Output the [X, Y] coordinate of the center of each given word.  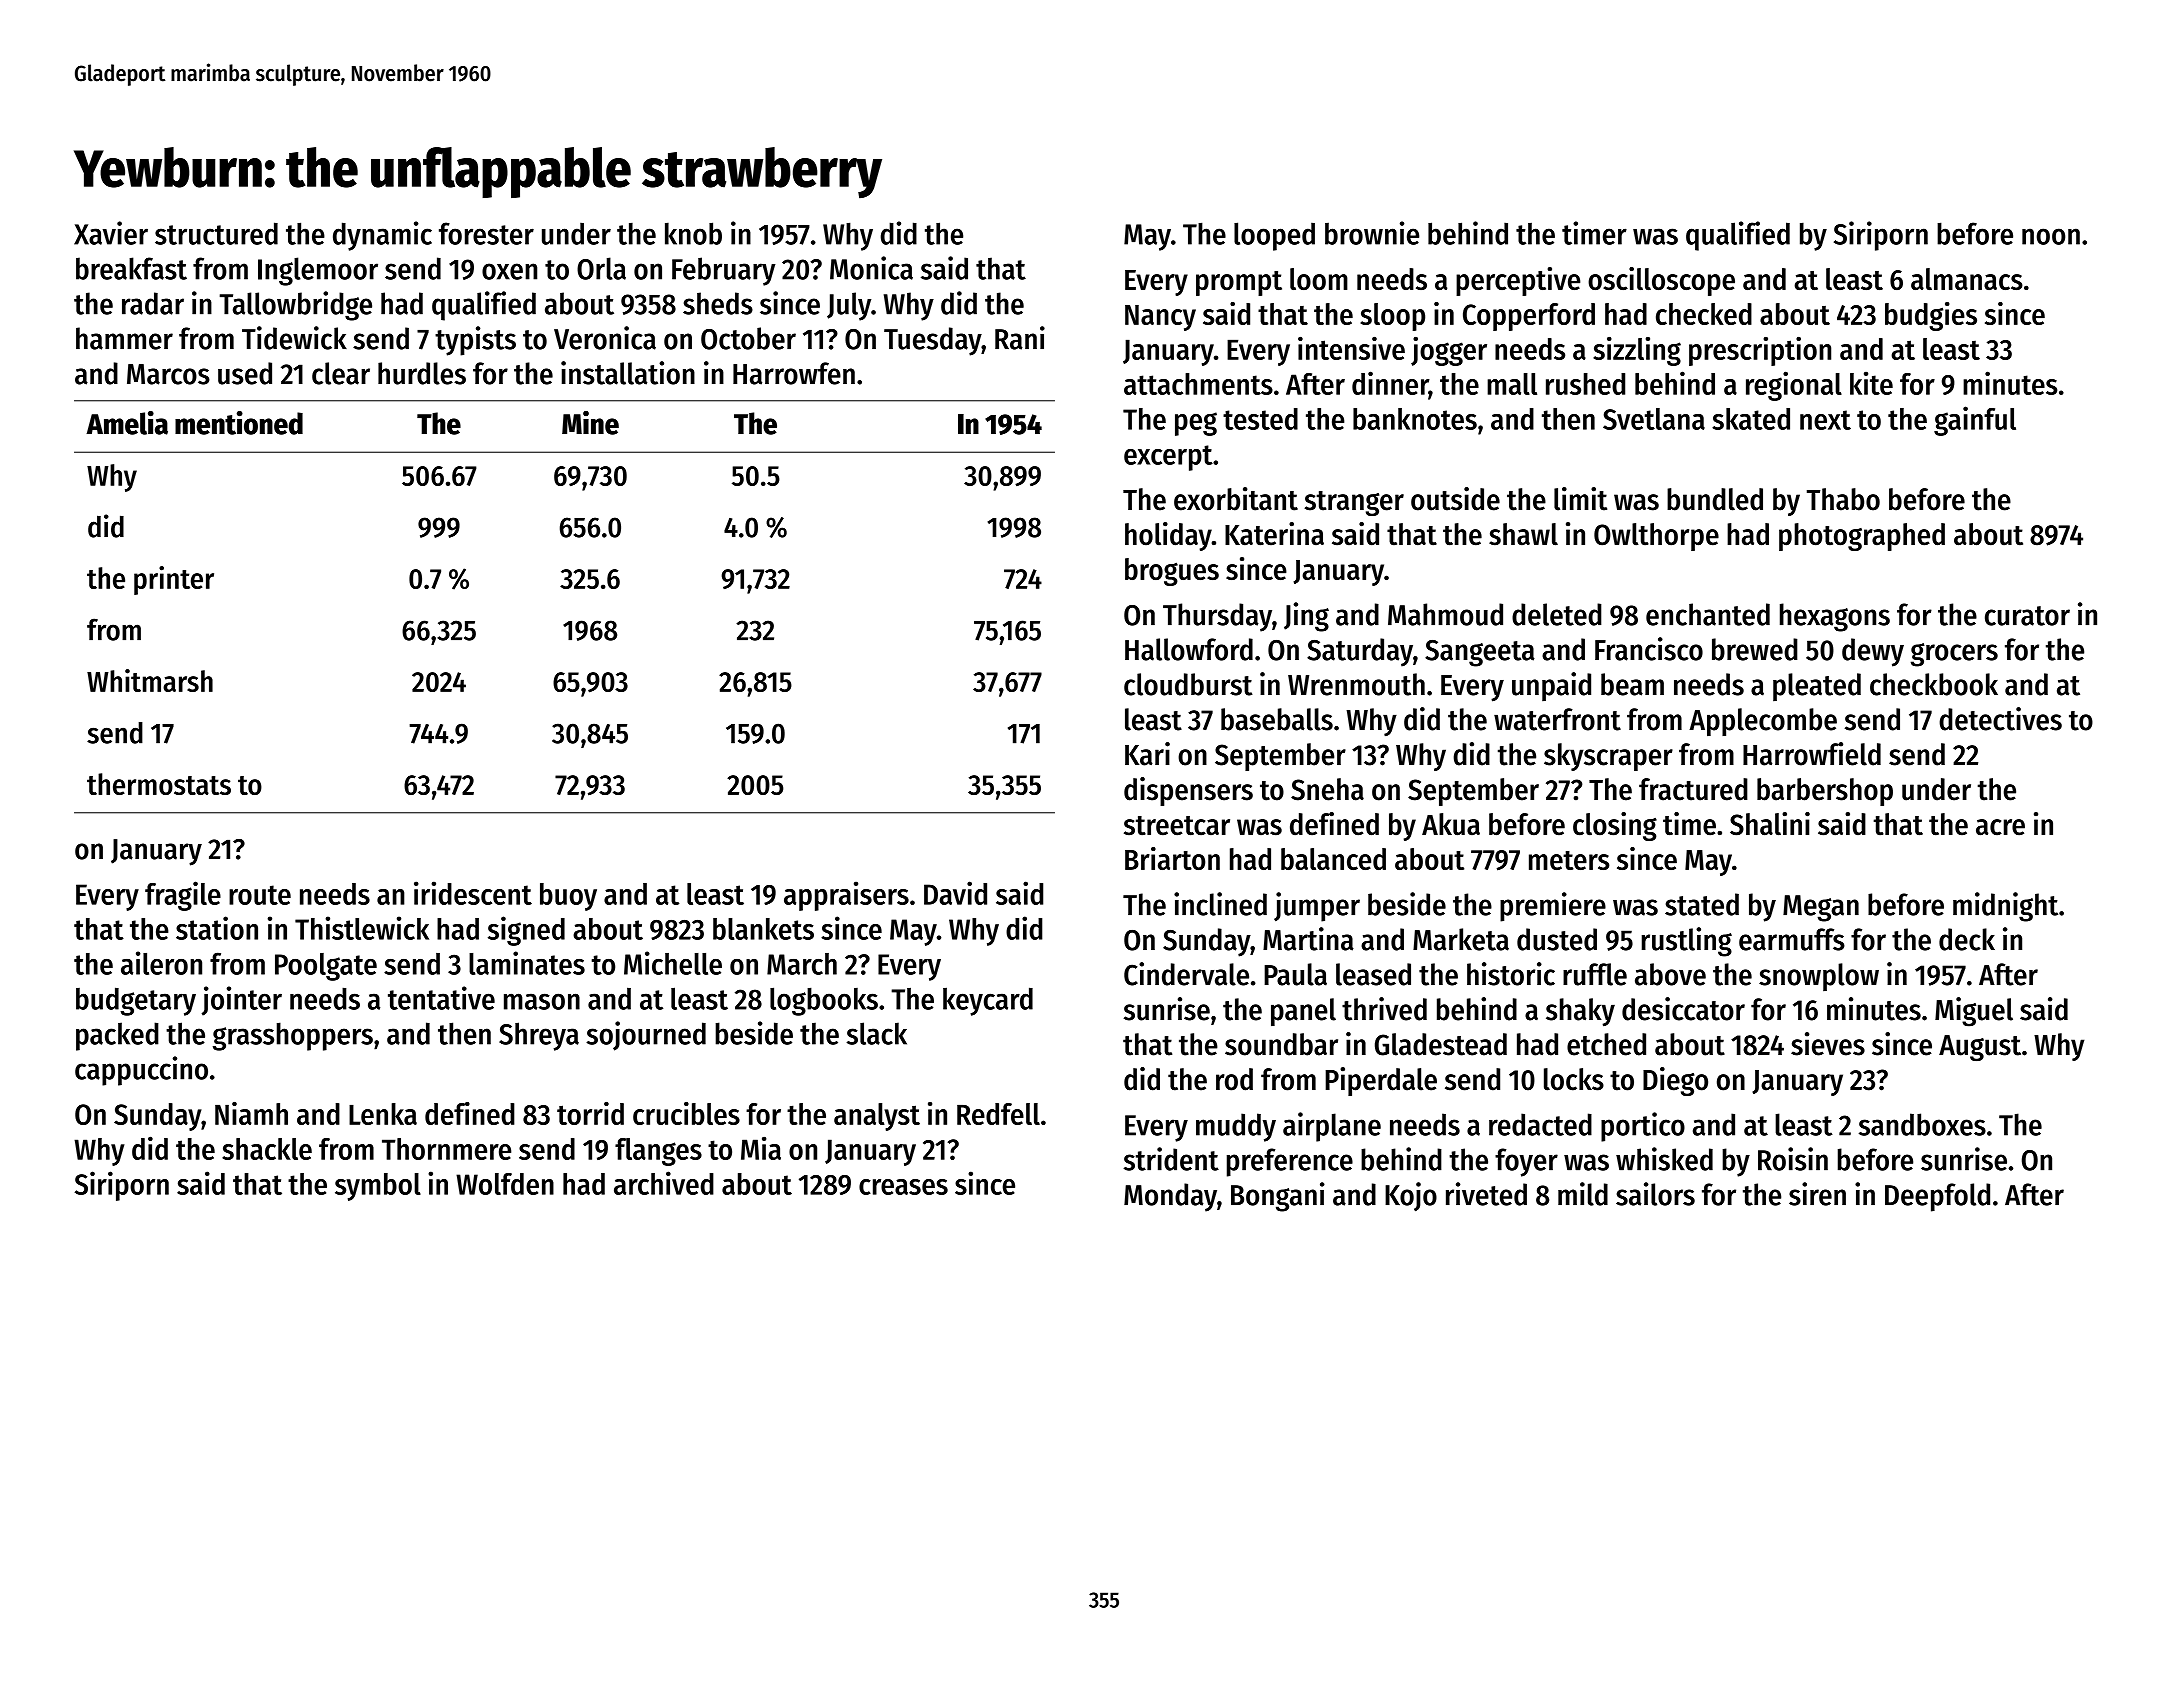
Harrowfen [794, 373]
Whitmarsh [150, 680]
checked [1704, 314]
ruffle [1595, 974]
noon [2051, 236]
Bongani [1278, 1197]
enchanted [1708, 614]
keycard [988, 1001]
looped [1274, 236]
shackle [267, 1149]
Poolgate [326, 967]
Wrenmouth [1356, 684]
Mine [590, 423]
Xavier [111, 233]
